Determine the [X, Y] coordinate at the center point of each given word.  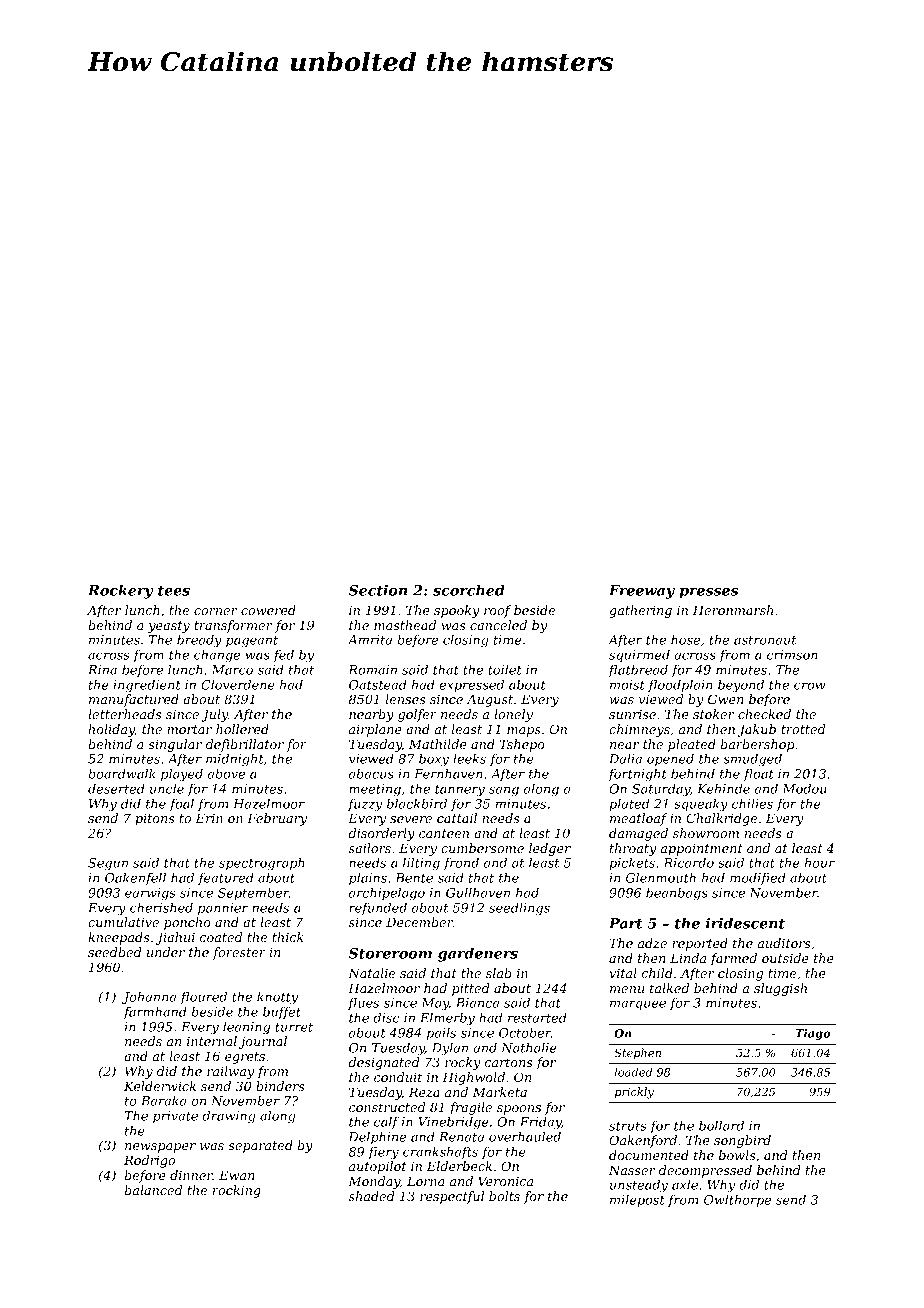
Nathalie [529, 1048]
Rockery [121, 591]
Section [378, 590]
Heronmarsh [733, 610]
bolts [504, 1196]
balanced [153, 1190]
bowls [737, 1155]
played [182, 775]
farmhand [155, 1013]
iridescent [745, 923]
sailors [370, 848]
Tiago [813, 1034]
